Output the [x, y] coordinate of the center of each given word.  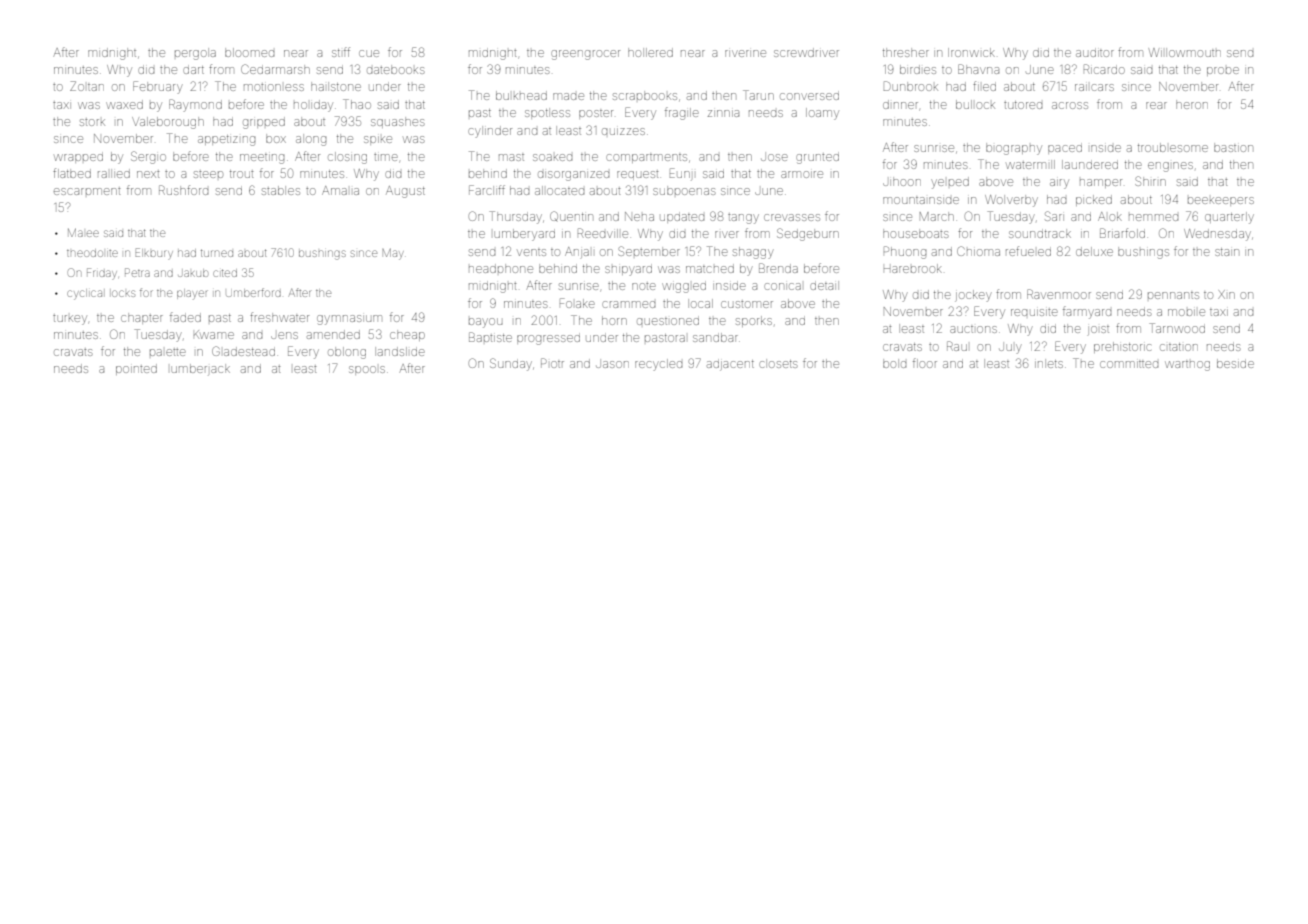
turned [217, 253]
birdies [918, 69]
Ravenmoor [1059, 294]
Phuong [905, 252]
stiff [341, 52]
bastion [1233, 147]
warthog [1187, 366]
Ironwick [971, 52]
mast [511, 157]
